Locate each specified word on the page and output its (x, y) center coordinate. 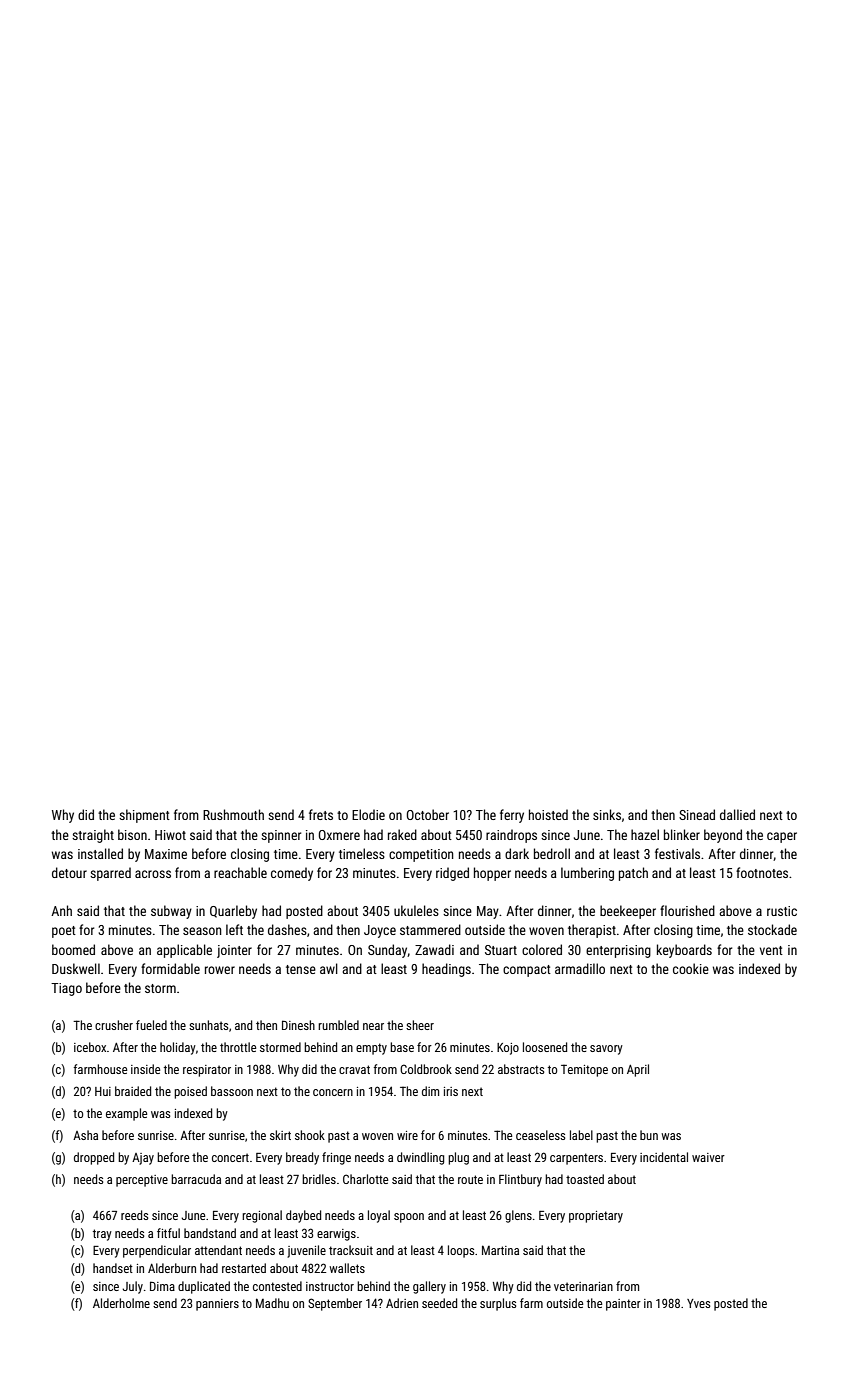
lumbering (587, 874)
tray (102, 1235)
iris (451, 1091)
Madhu (272, 1303)
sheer (420, 1025)
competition (421, 855)
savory (606, 1050)
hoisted (548, 814)
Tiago (66, 989)
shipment (144, 816)
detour (69, 872)
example (126, 1114)
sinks (607, 814)
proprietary (596, 1217)
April (638, 1070)
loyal (379, 1216)
